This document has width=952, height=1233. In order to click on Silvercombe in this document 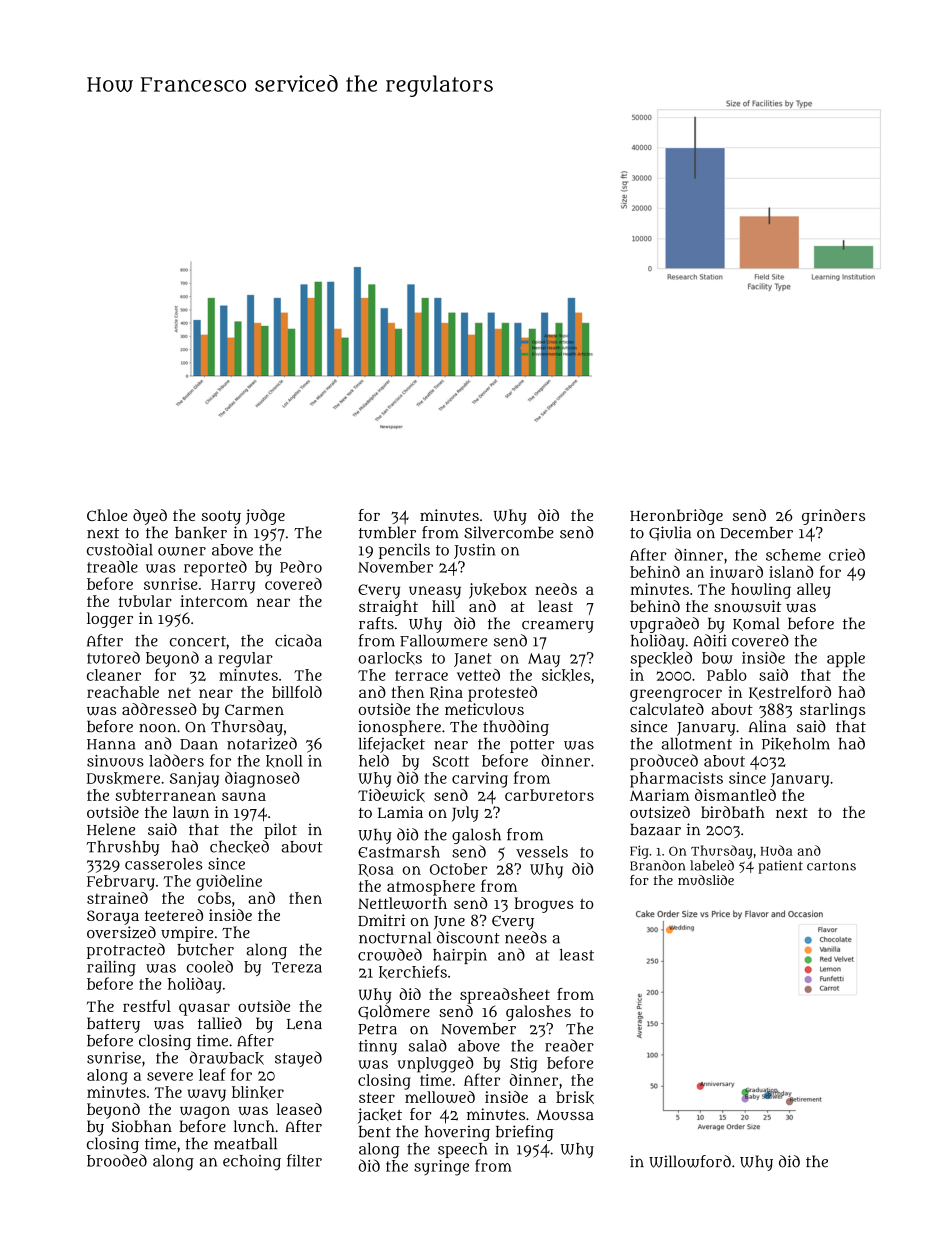, I will do `click(509, 532)`.
